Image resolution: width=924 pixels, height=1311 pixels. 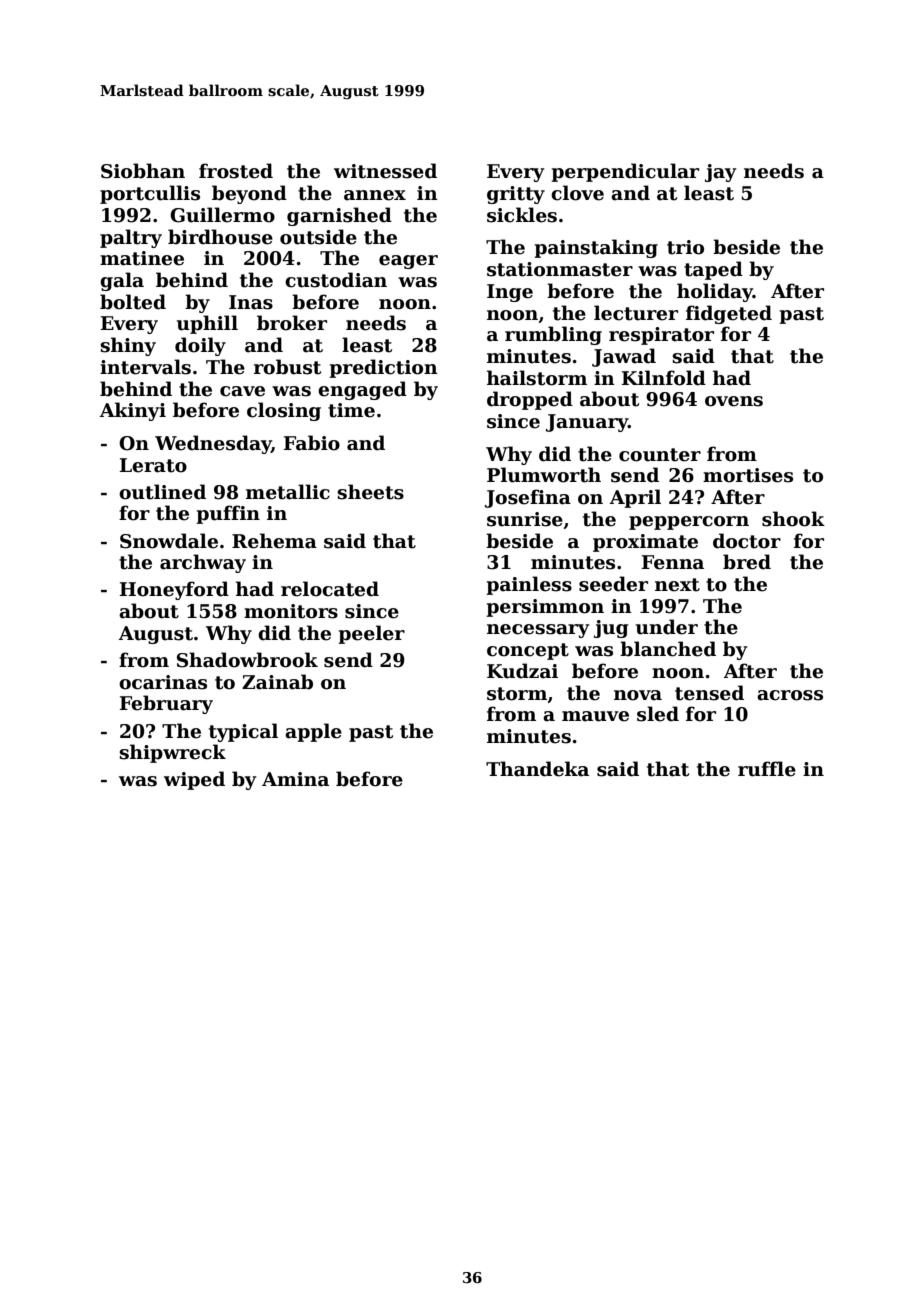 I want to click on Amina, so click(x=295, y=779).
